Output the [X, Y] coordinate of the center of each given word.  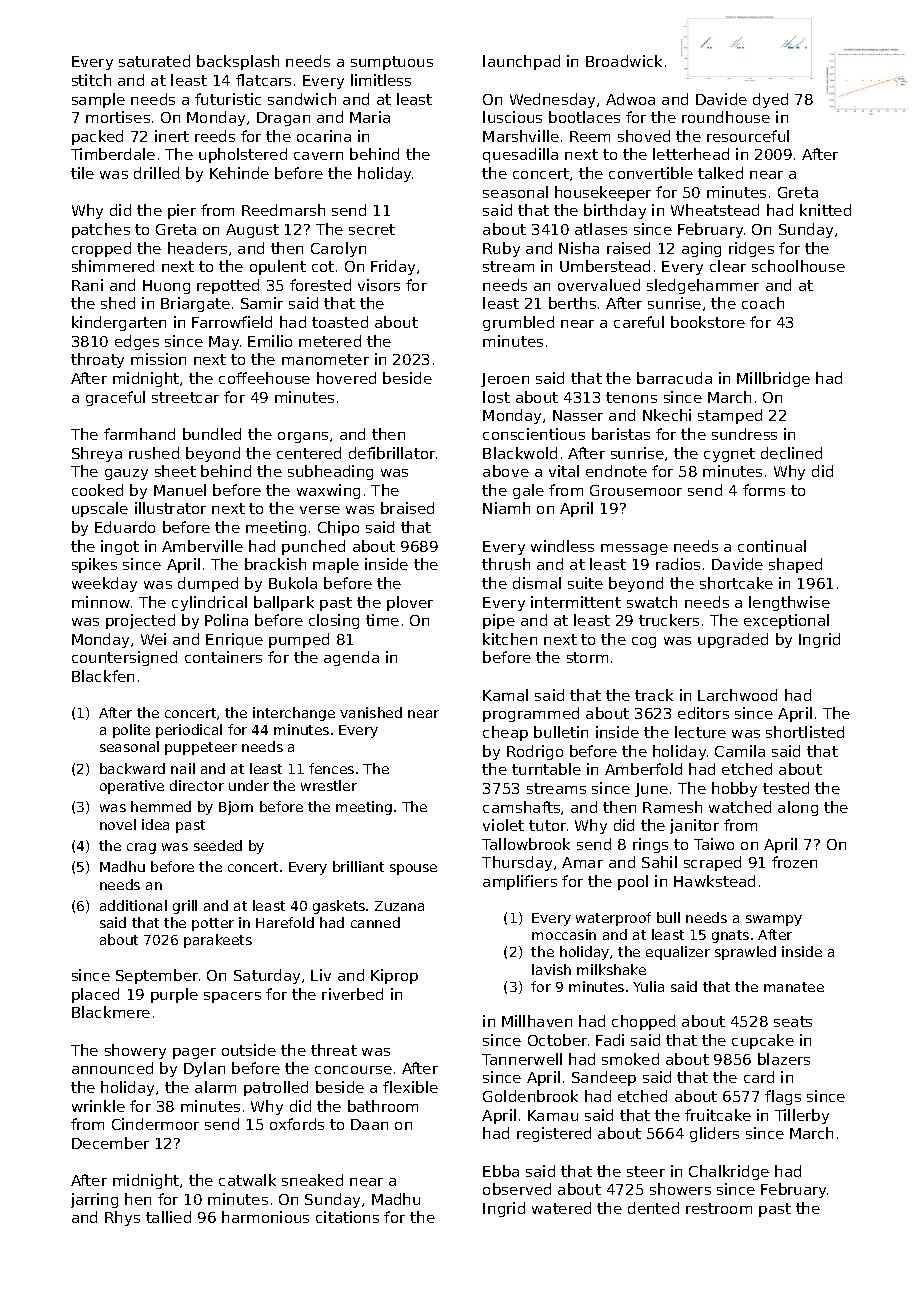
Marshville [521, 136]
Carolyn [338, 249]
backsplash [238, 62]
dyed [770, 100]
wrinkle [98, 1106]
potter [213, 924]
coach [763, 303]
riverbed [352, 994]
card [759, 1077]
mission [158, 359]
